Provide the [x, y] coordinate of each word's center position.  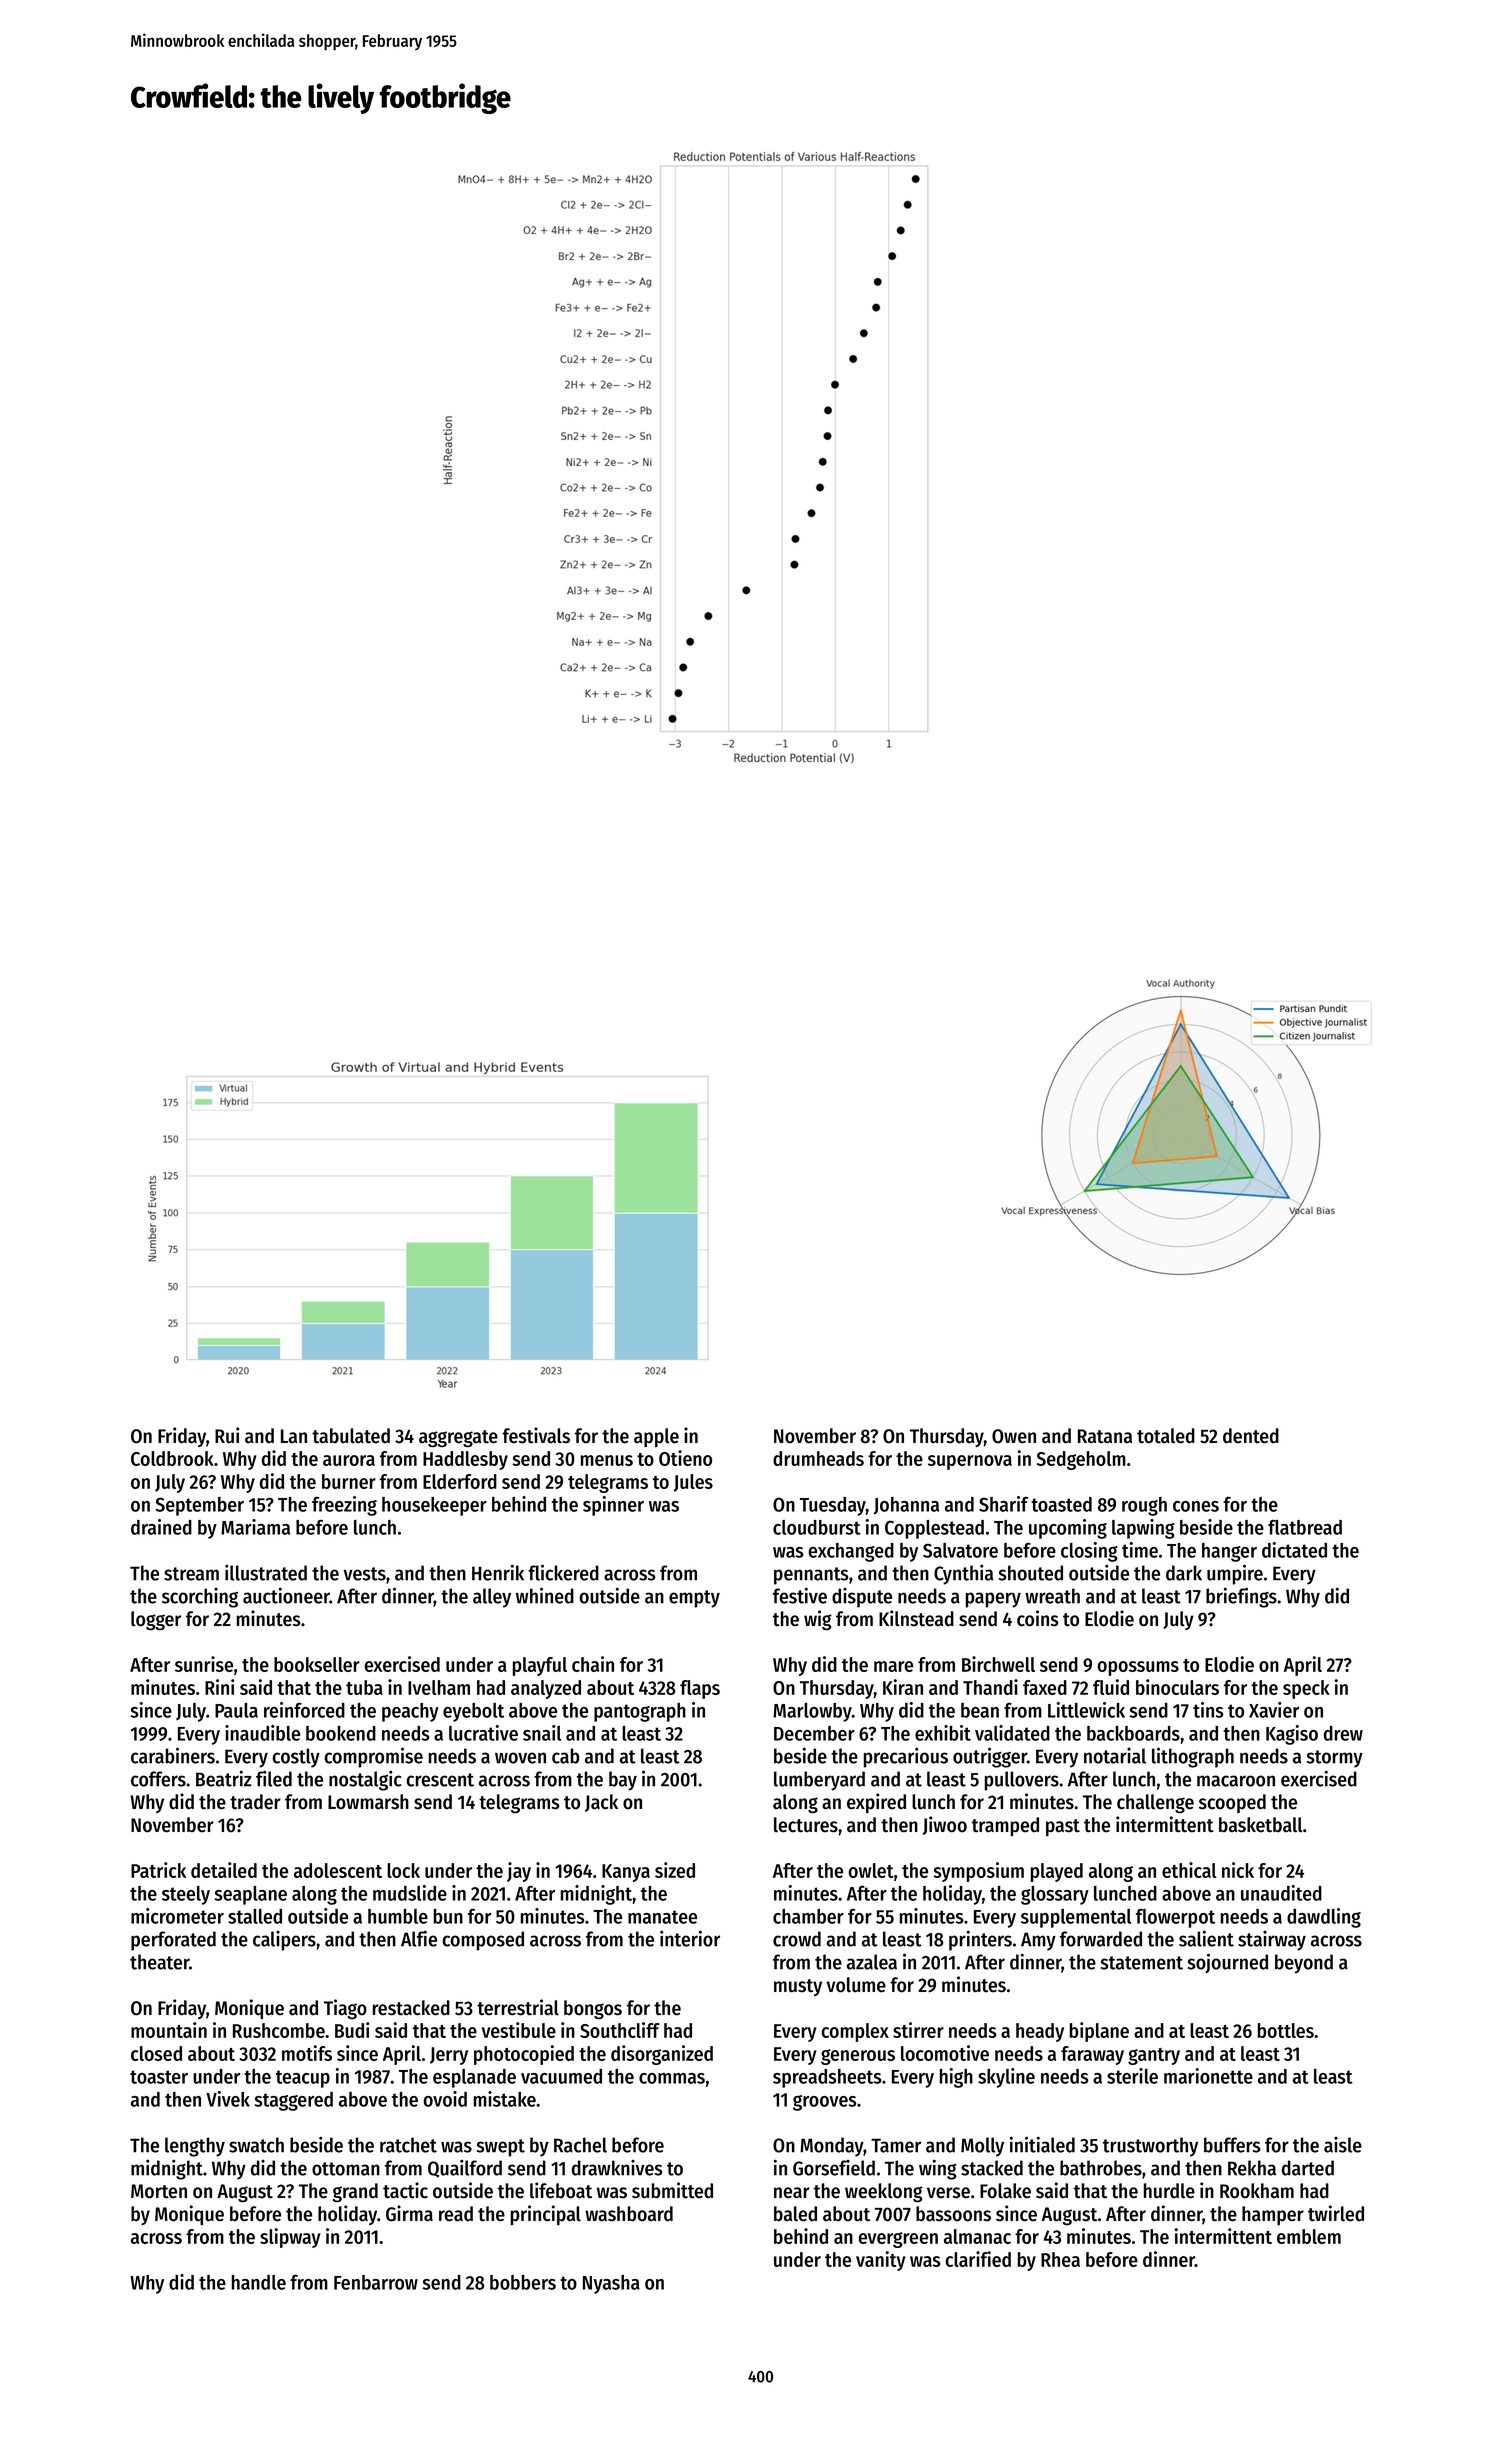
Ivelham [439, 1687]
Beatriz [224, 1778]
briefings [1241, 1597]
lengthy [195, 2147]
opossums [1138, 1668]
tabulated [351, 1436]
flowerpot [1175, 1918]
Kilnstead [916, 1618]
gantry [1154, 2056]
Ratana [1105, 1436]
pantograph [640, 1712]
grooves [825, 2103]
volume [856, 1985]
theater [159, 1962]
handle [259, 2282]
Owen [1014, 1436]
